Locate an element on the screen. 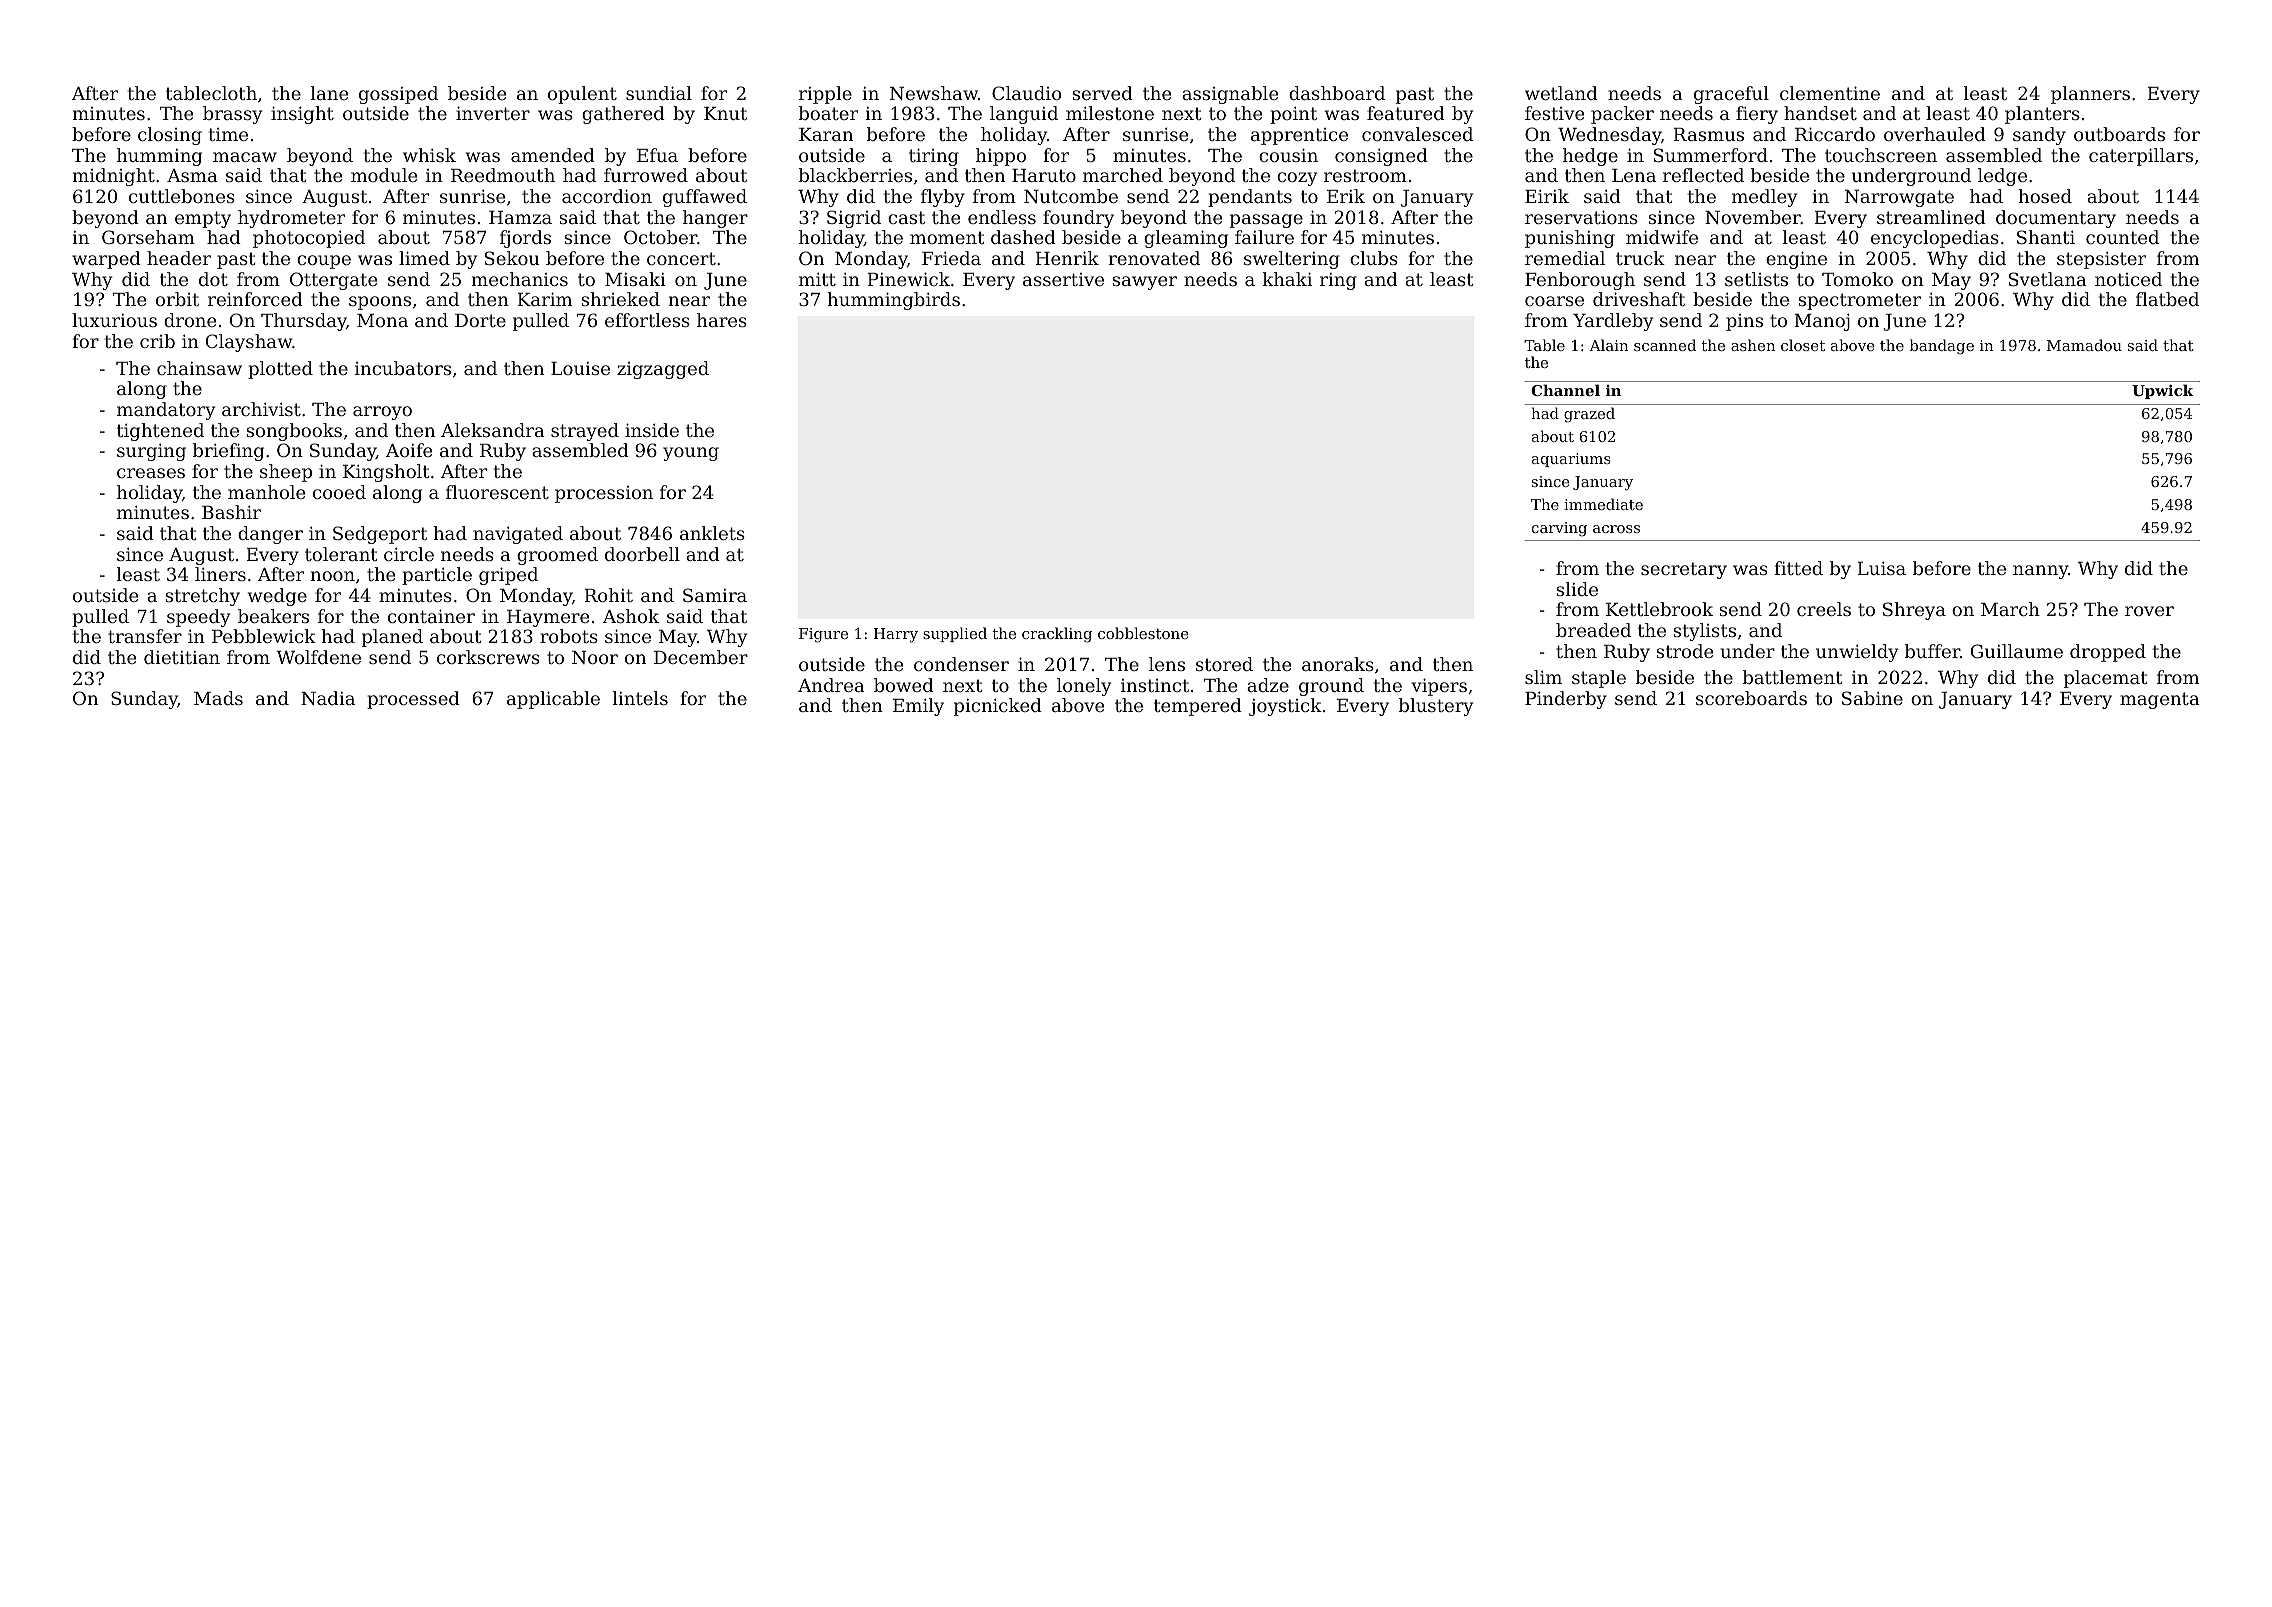 Image resolution: width=2272 pixels, height=1607 pixels. transfer is located at coordinates (145, 636).
